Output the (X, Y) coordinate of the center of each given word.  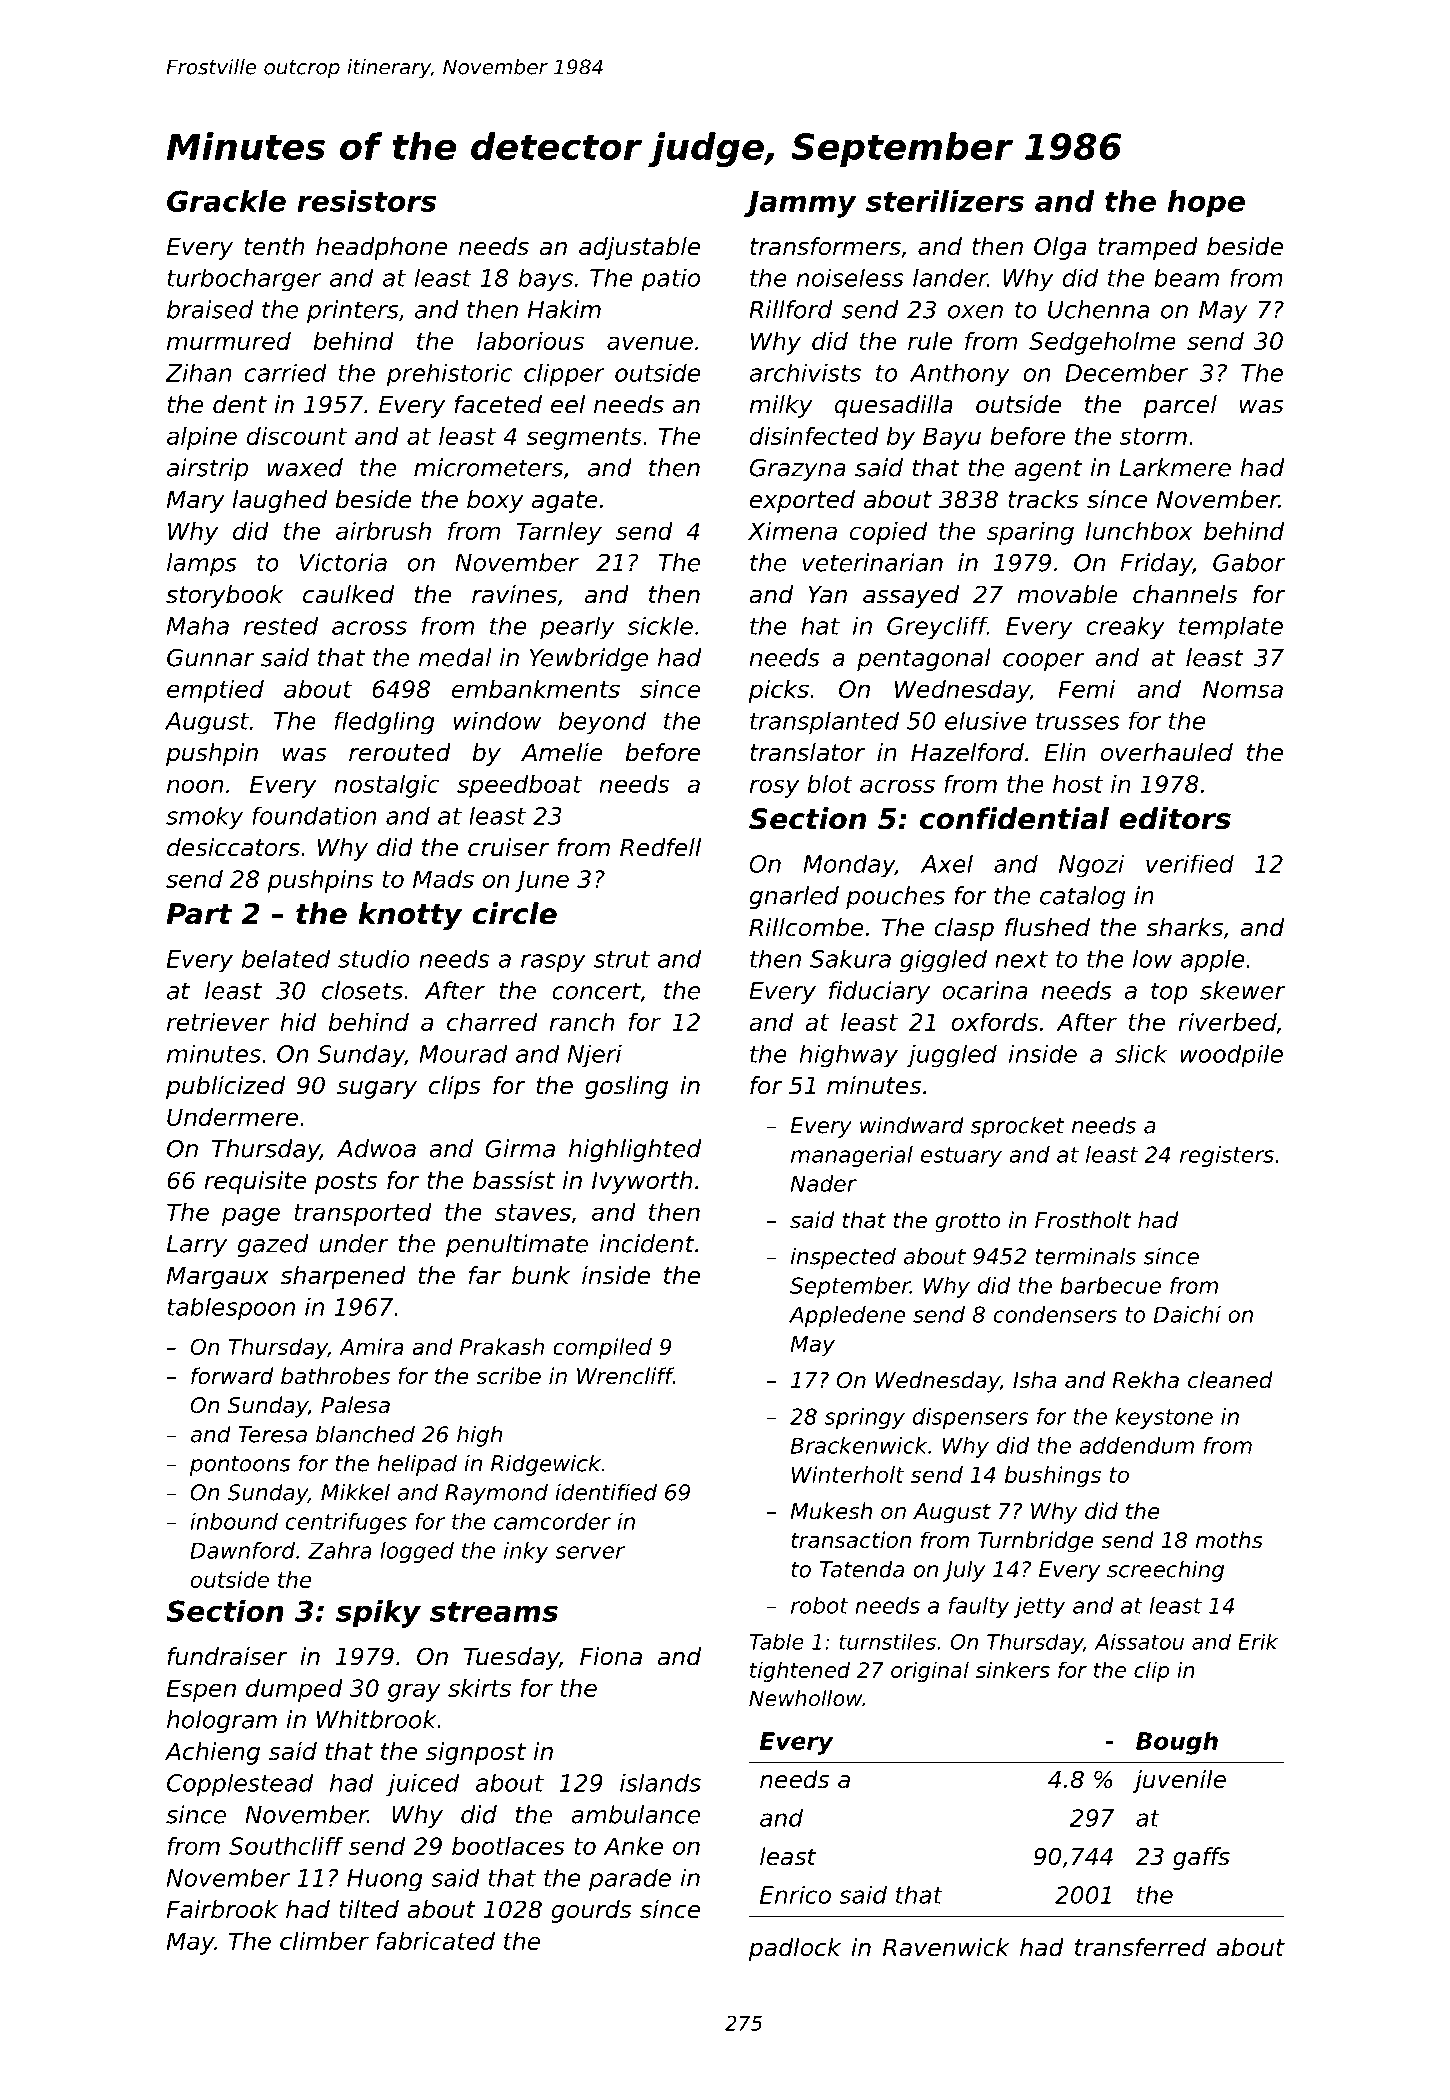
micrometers (488, 467)
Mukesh (831, 1511)
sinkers (1013, 1670)
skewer (1243, 990)
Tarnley (559, 533)
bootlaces (508, 1846)
